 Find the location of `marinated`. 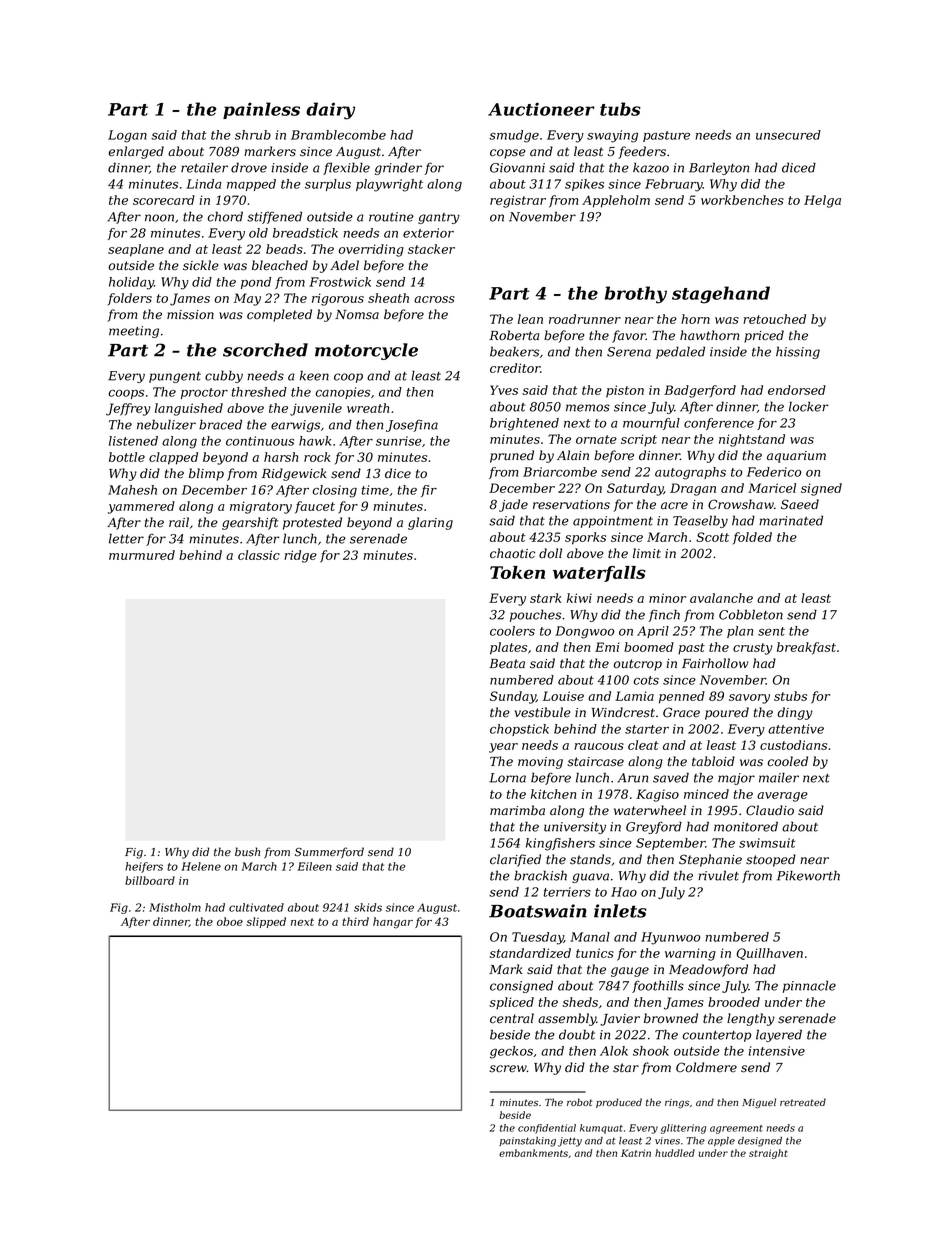

marinated is located at coordinates (791, 520).
